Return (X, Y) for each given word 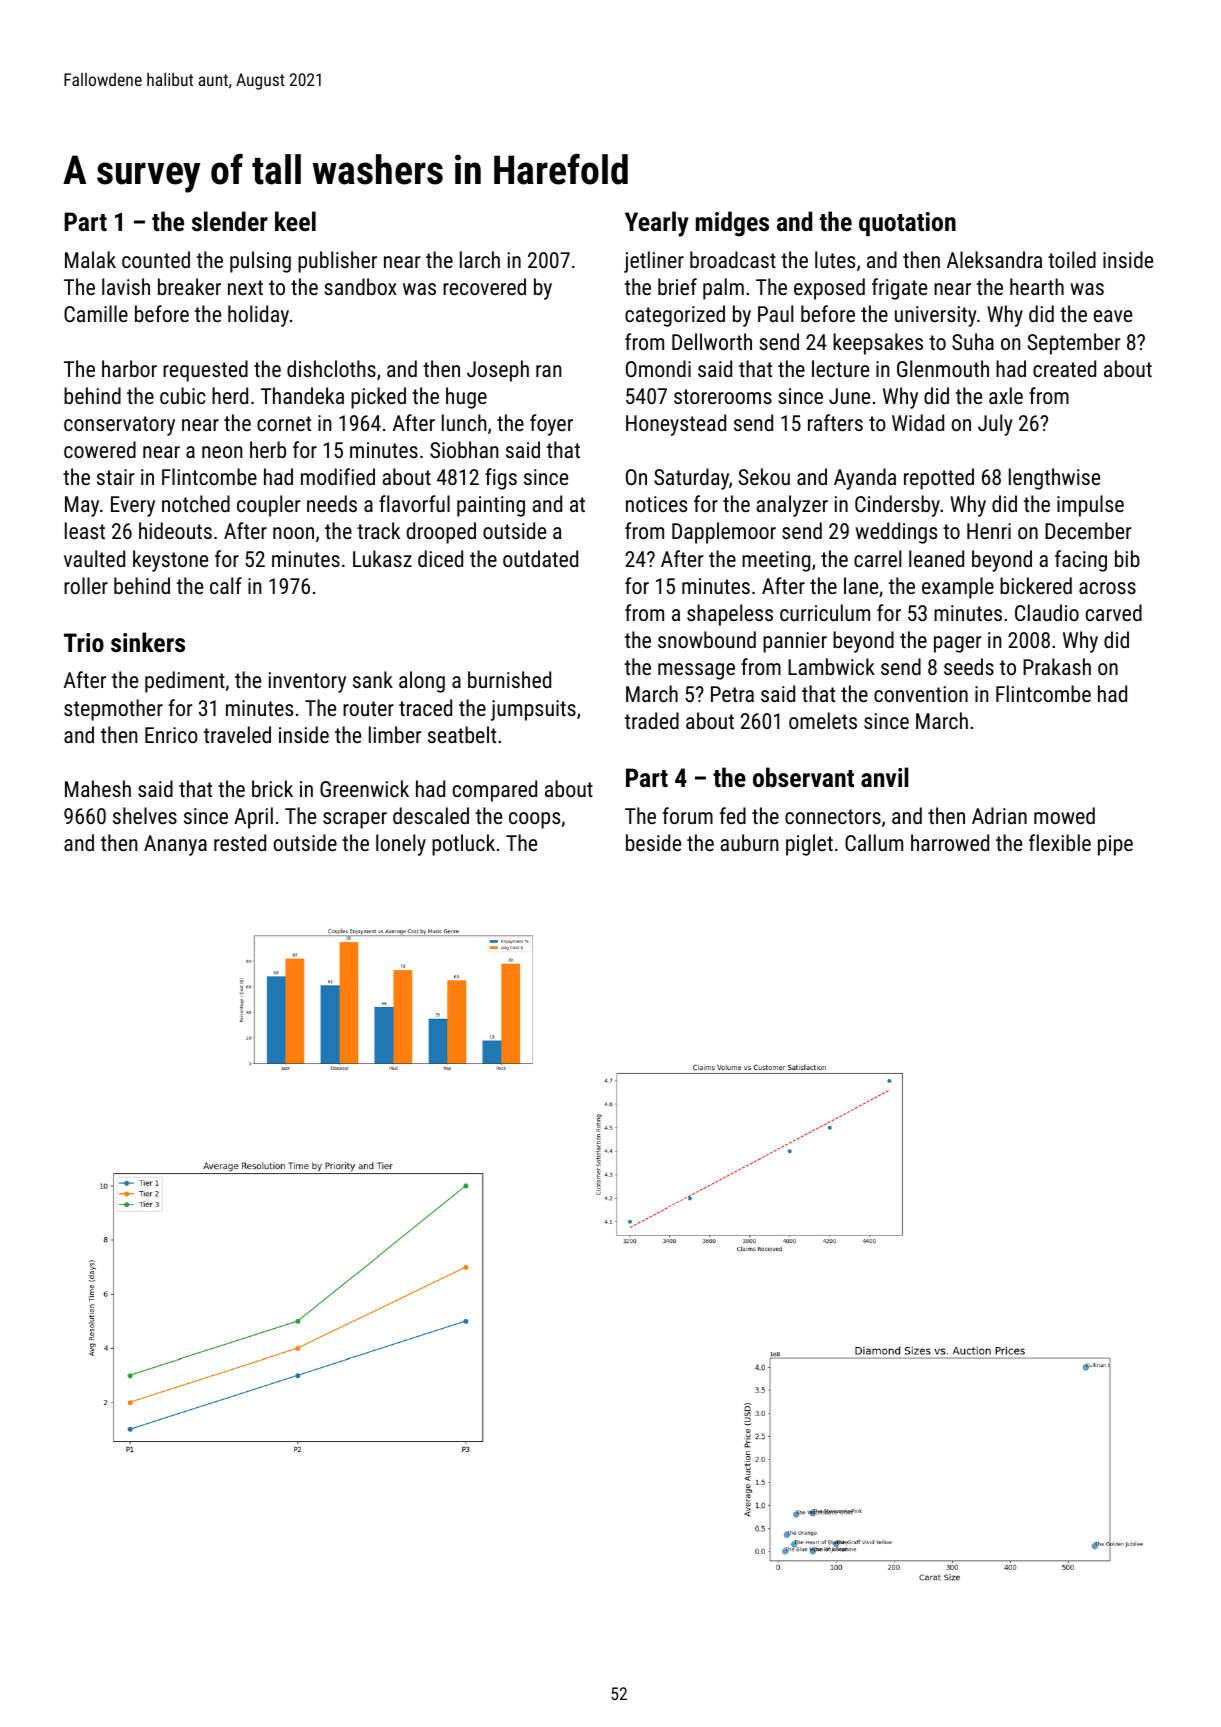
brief (677, 286)
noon (293, 533)
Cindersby (897, 506)
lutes (835, 259)
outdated (540, 558)
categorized (675, 316)
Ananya (175, 845)
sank (373, 679)
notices (656, 504)
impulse (1090, 506)
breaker (189, 286)
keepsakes (878, 344)
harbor (129, 368)
